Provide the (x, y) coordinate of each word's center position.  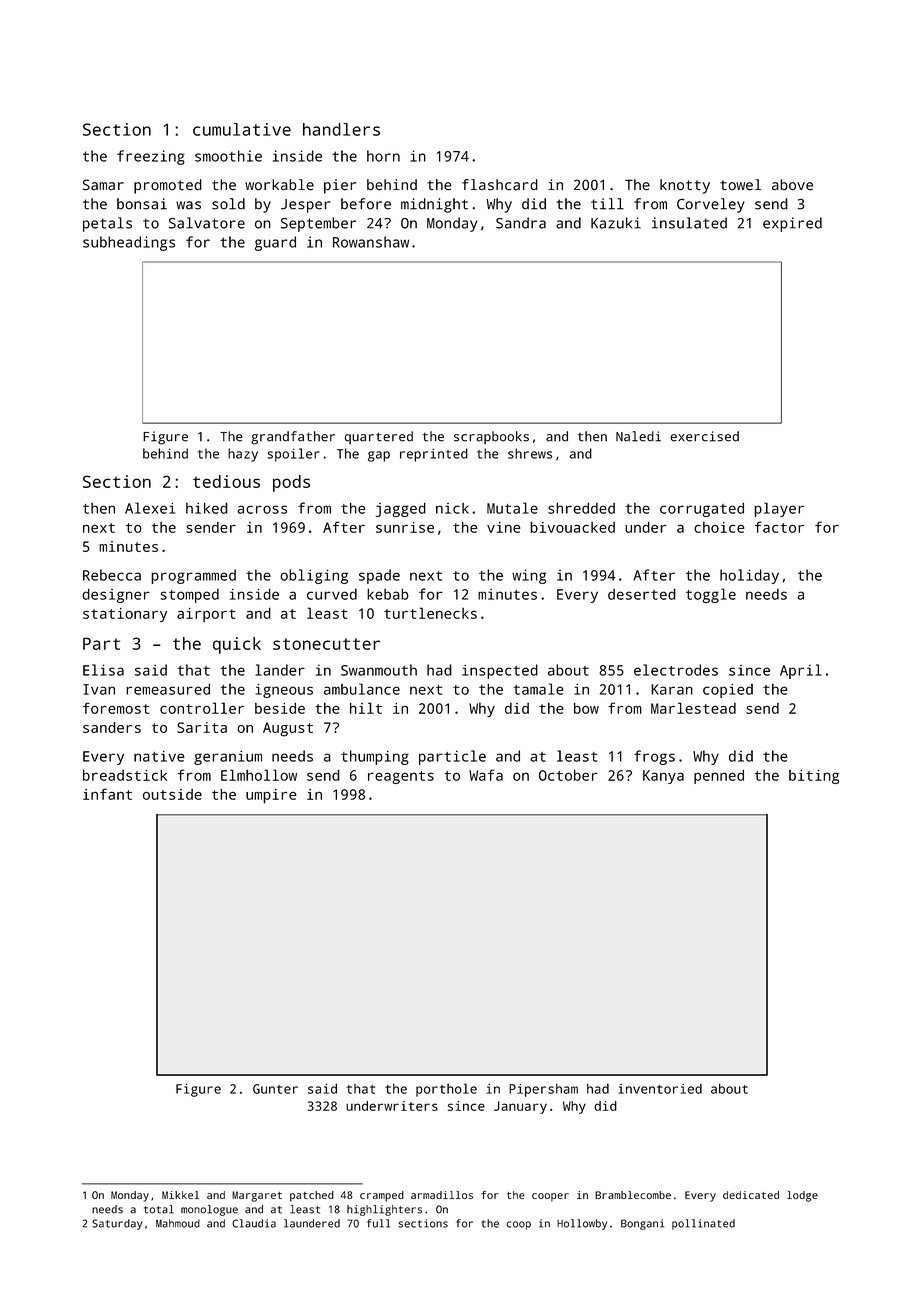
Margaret (257, 1196)
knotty (685, 186)
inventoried (660, 1089)
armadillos (442, 1195)
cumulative (242, 129)
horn (383, 156)
